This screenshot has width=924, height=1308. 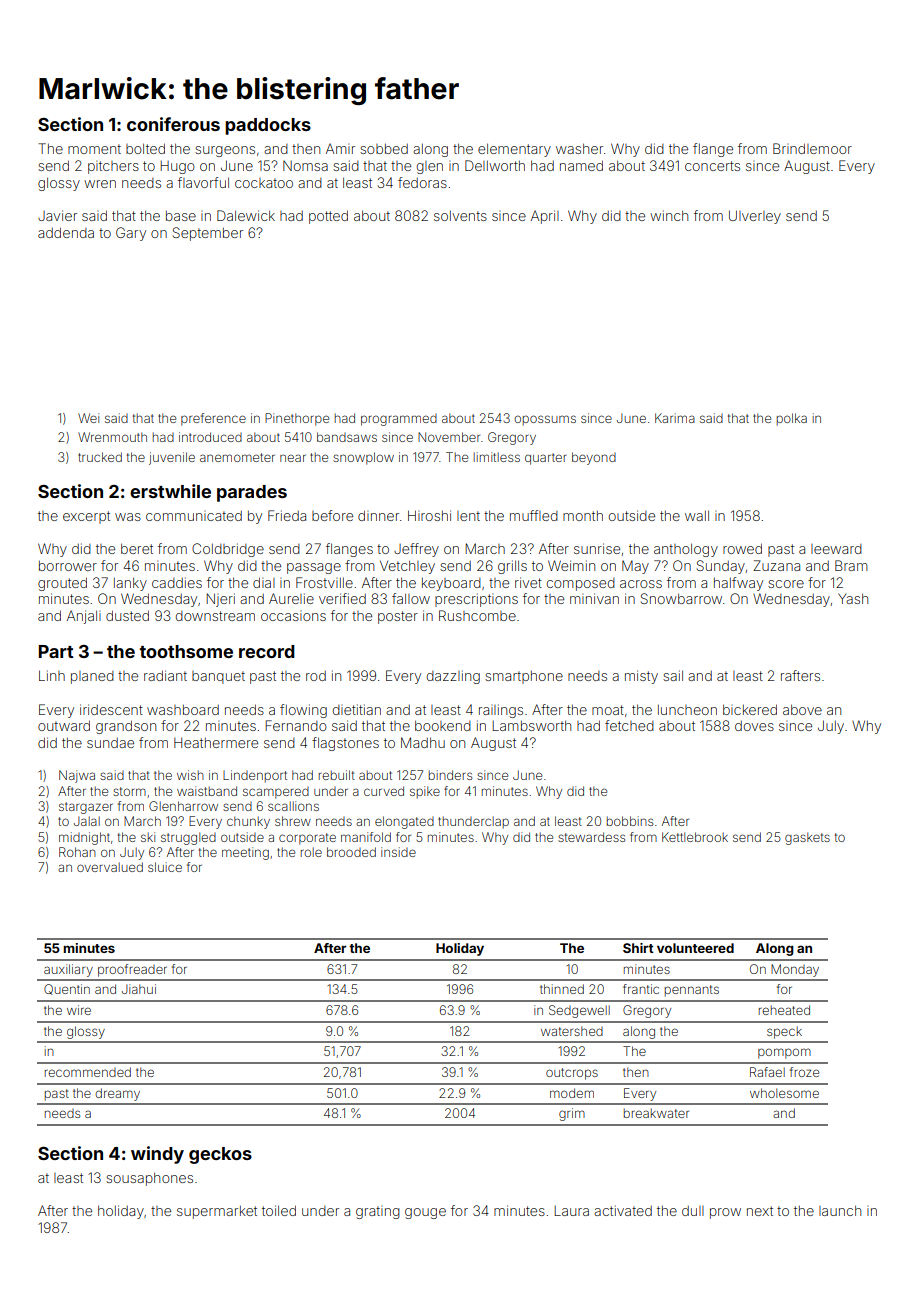 What do you see at coordinates (853, 598) in the screenshot?
I see `Yash` at bounding box center [853, 598].
